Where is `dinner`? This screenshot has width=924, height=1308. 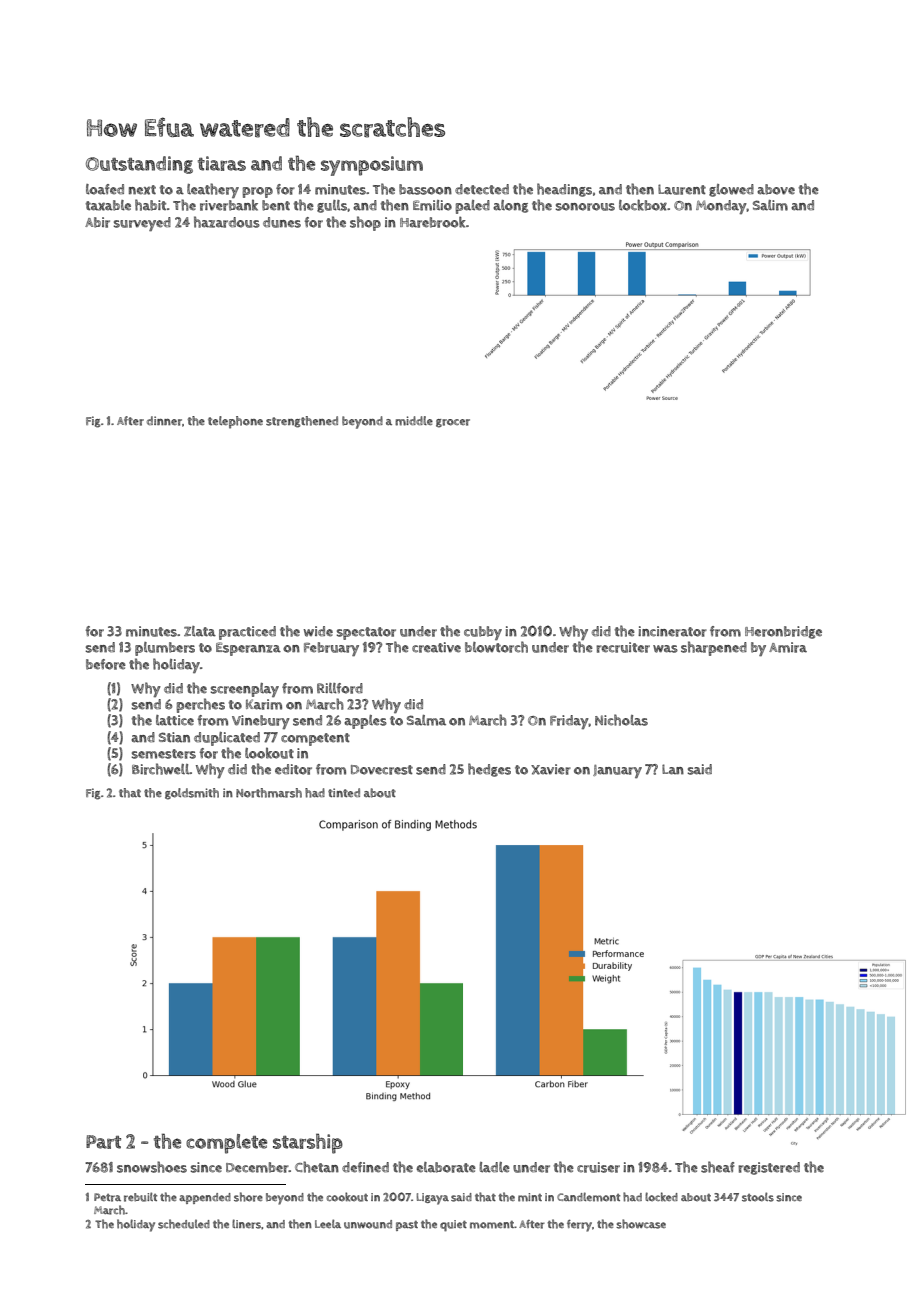
dinner is located at coordinates (164, 421).
